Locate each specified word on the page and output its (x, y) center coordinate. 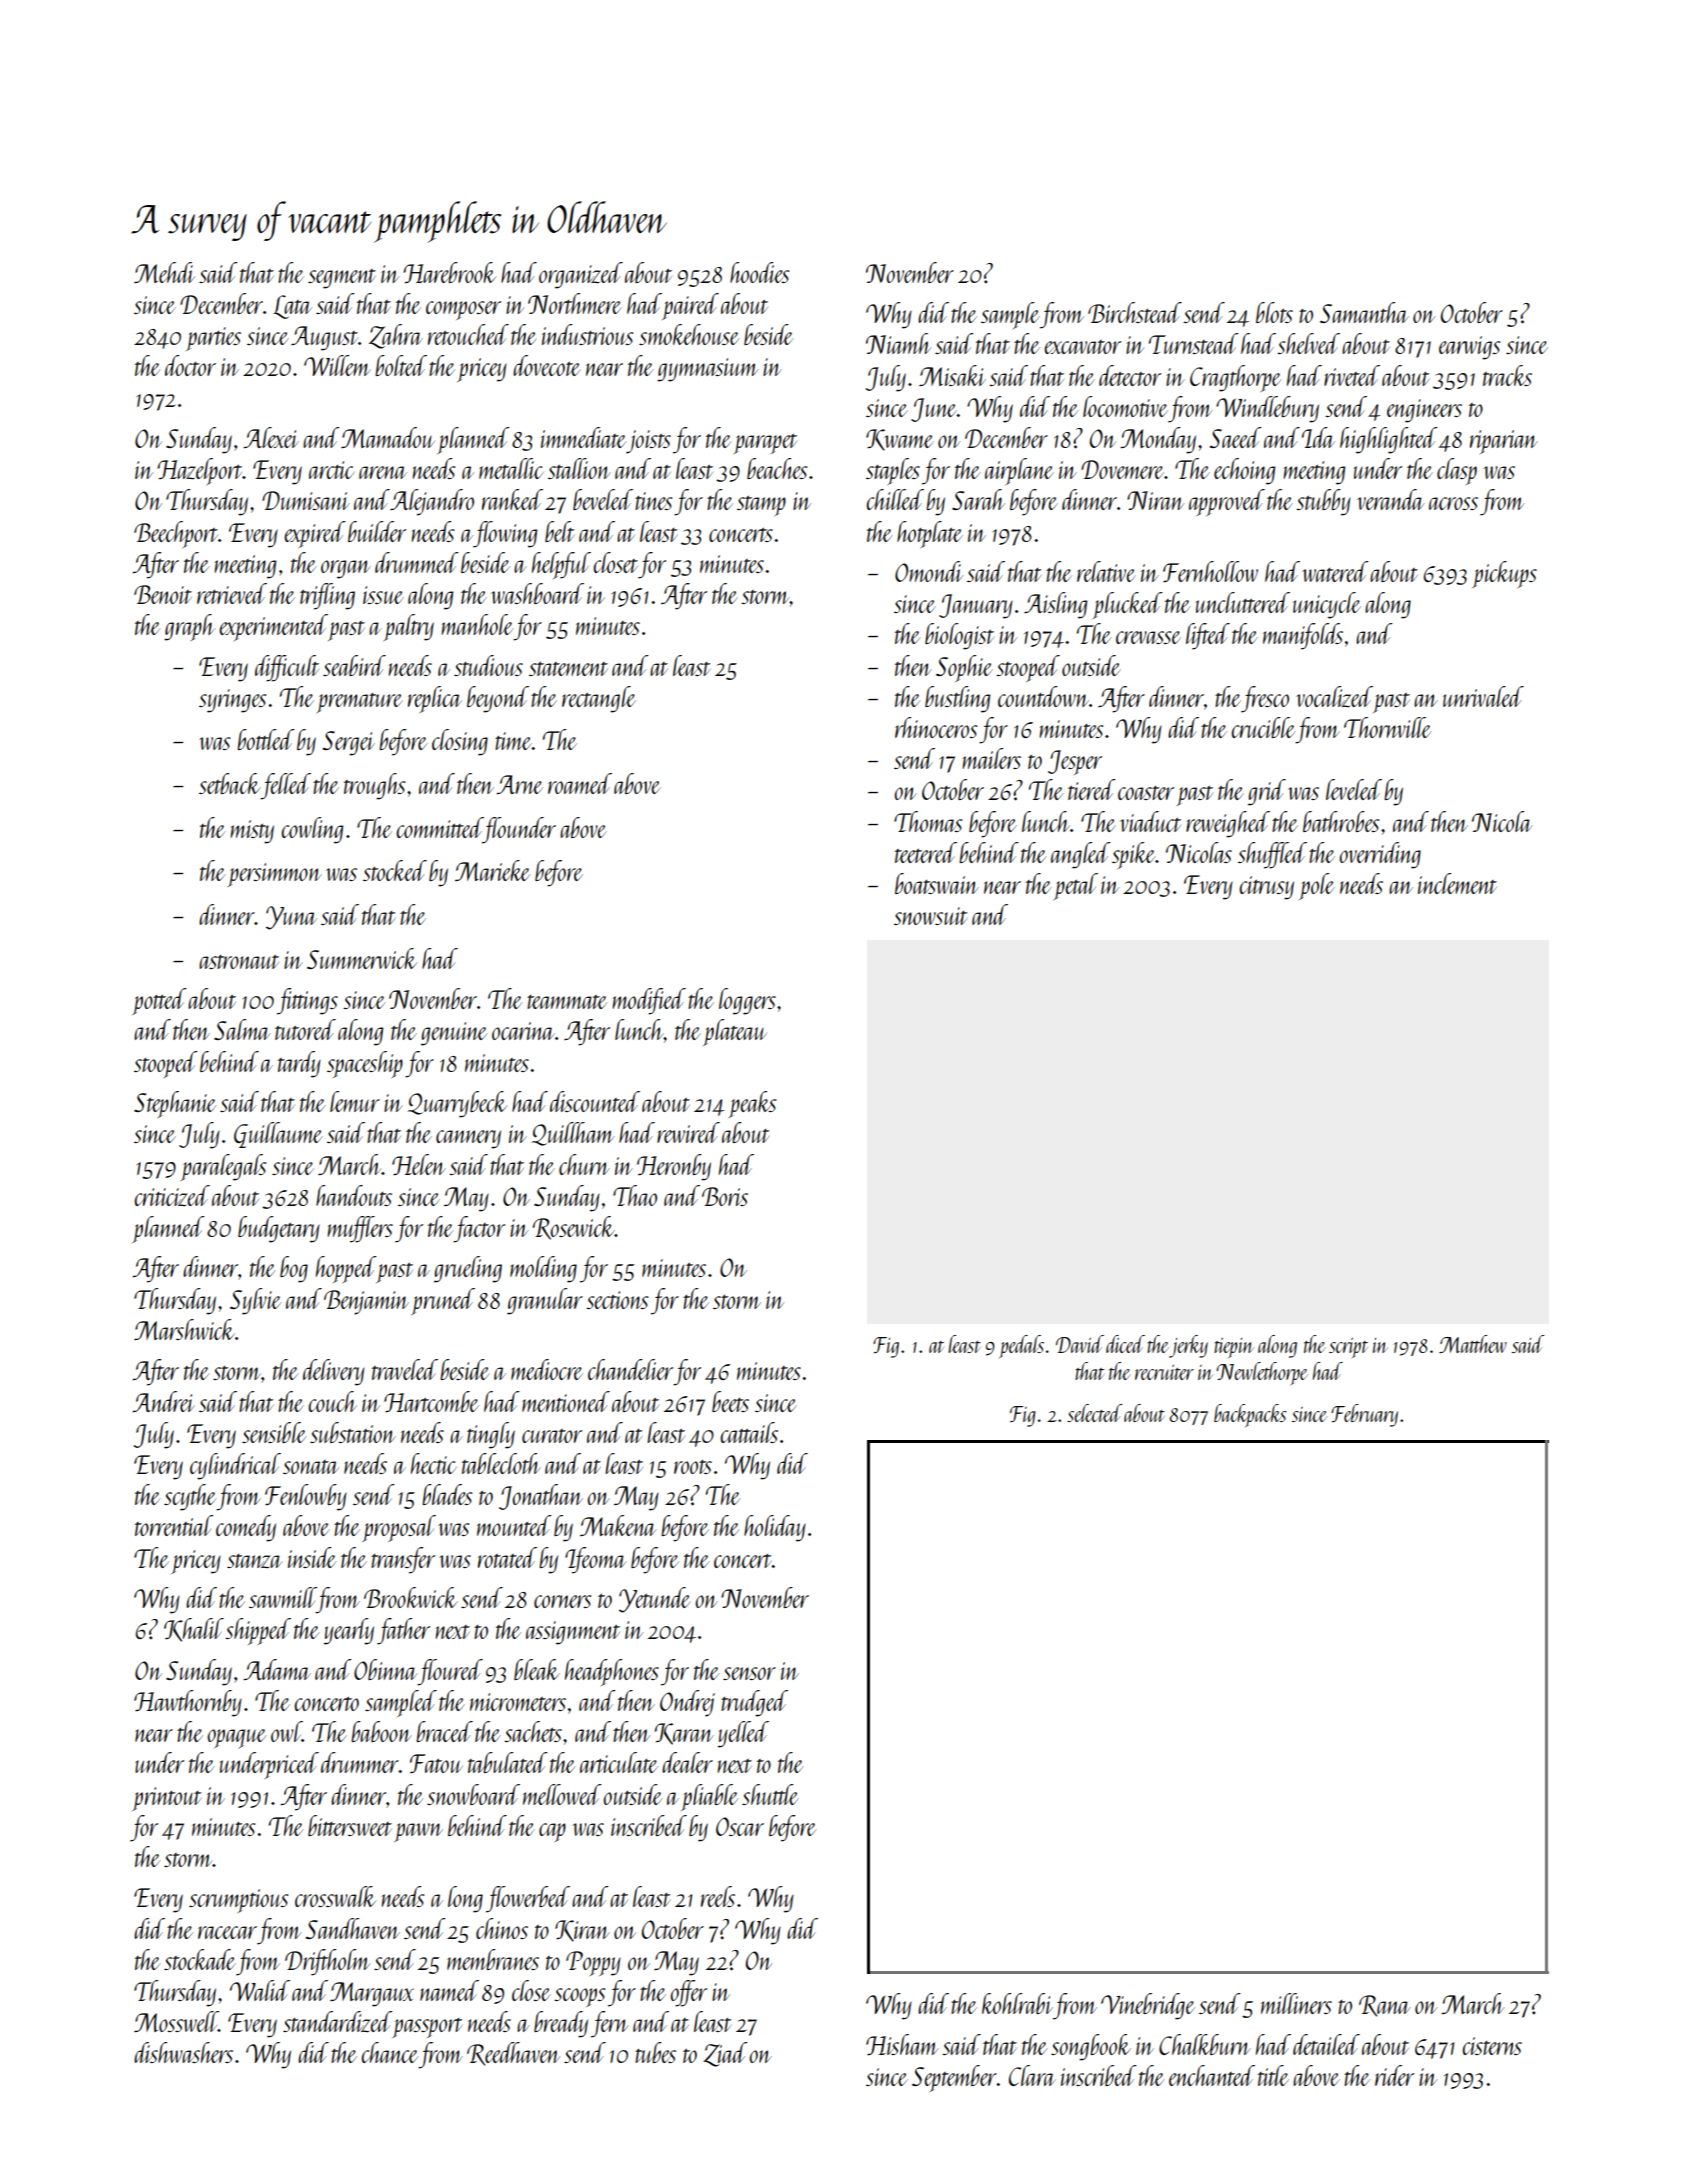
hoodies (759, 272)
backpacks (1250, 1415)
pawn (418, 1832)
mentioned (566, 1401)
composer (463, 310)
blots (1274, 312)
